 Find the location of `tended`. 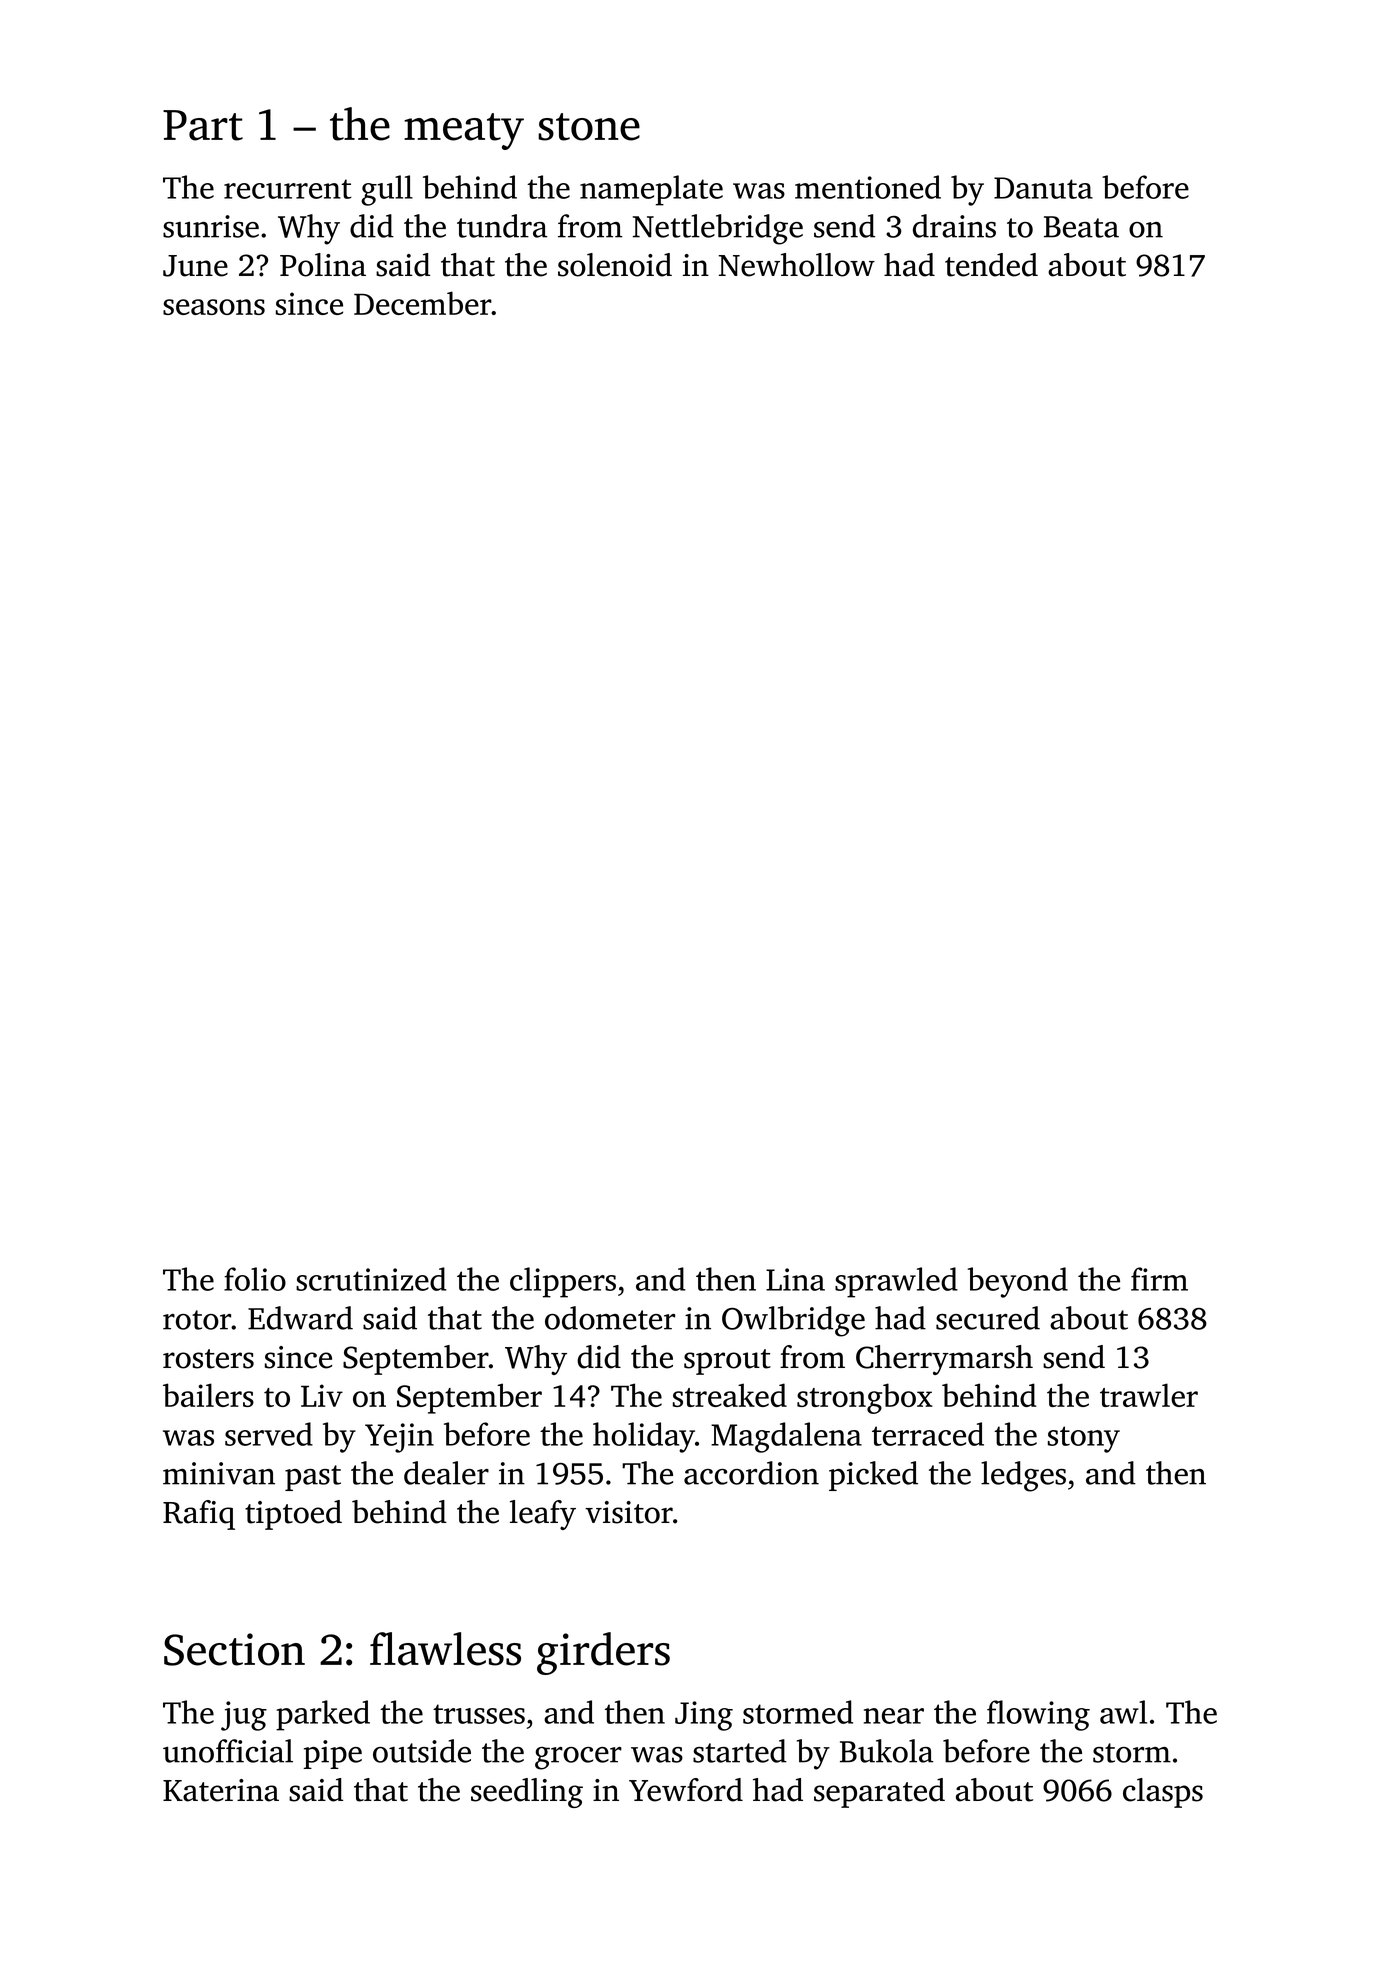

tended is located at coordinates (991, 265).
